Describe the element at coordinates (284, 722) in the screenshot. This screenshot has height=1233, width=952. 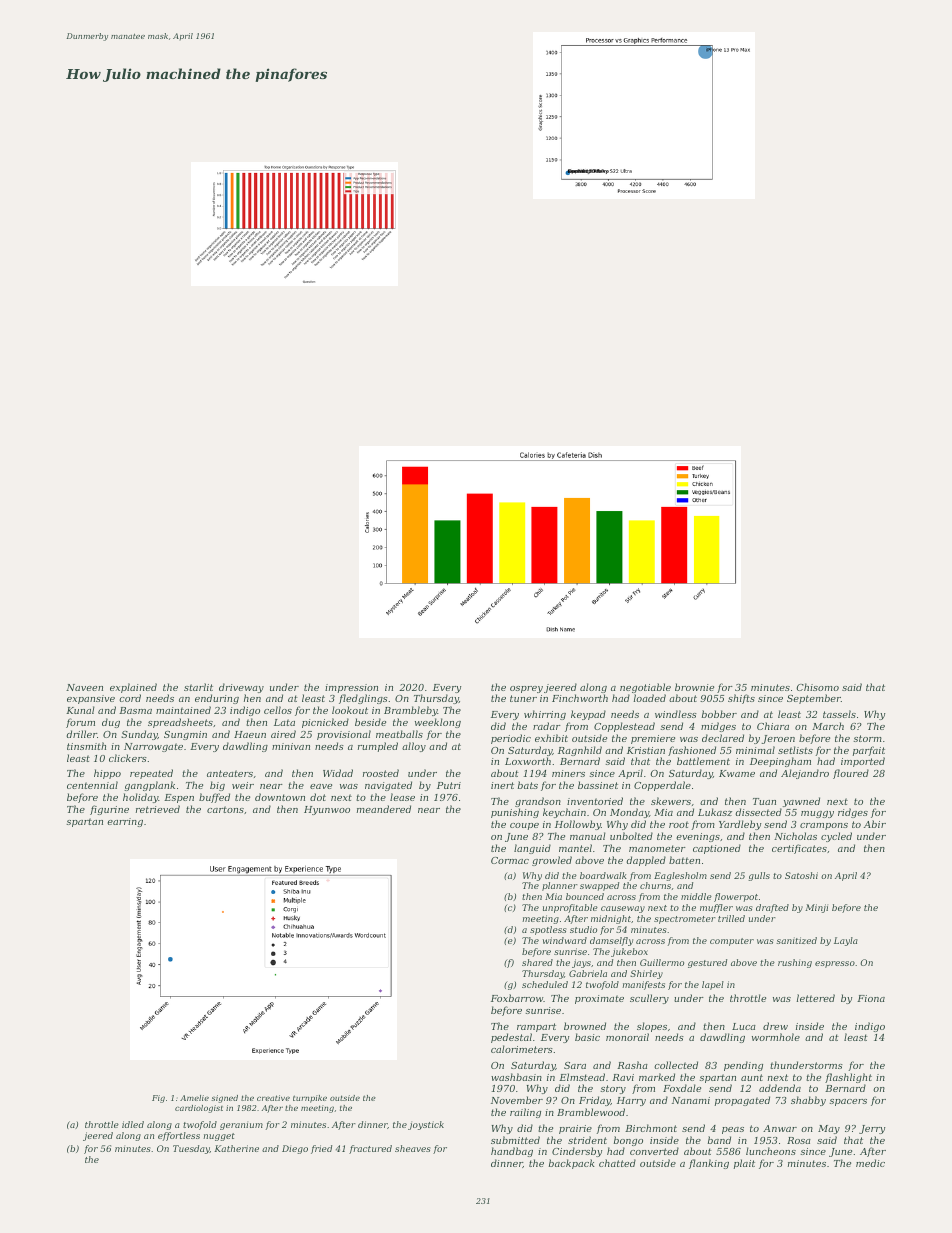
I see `Lata` at that location.
